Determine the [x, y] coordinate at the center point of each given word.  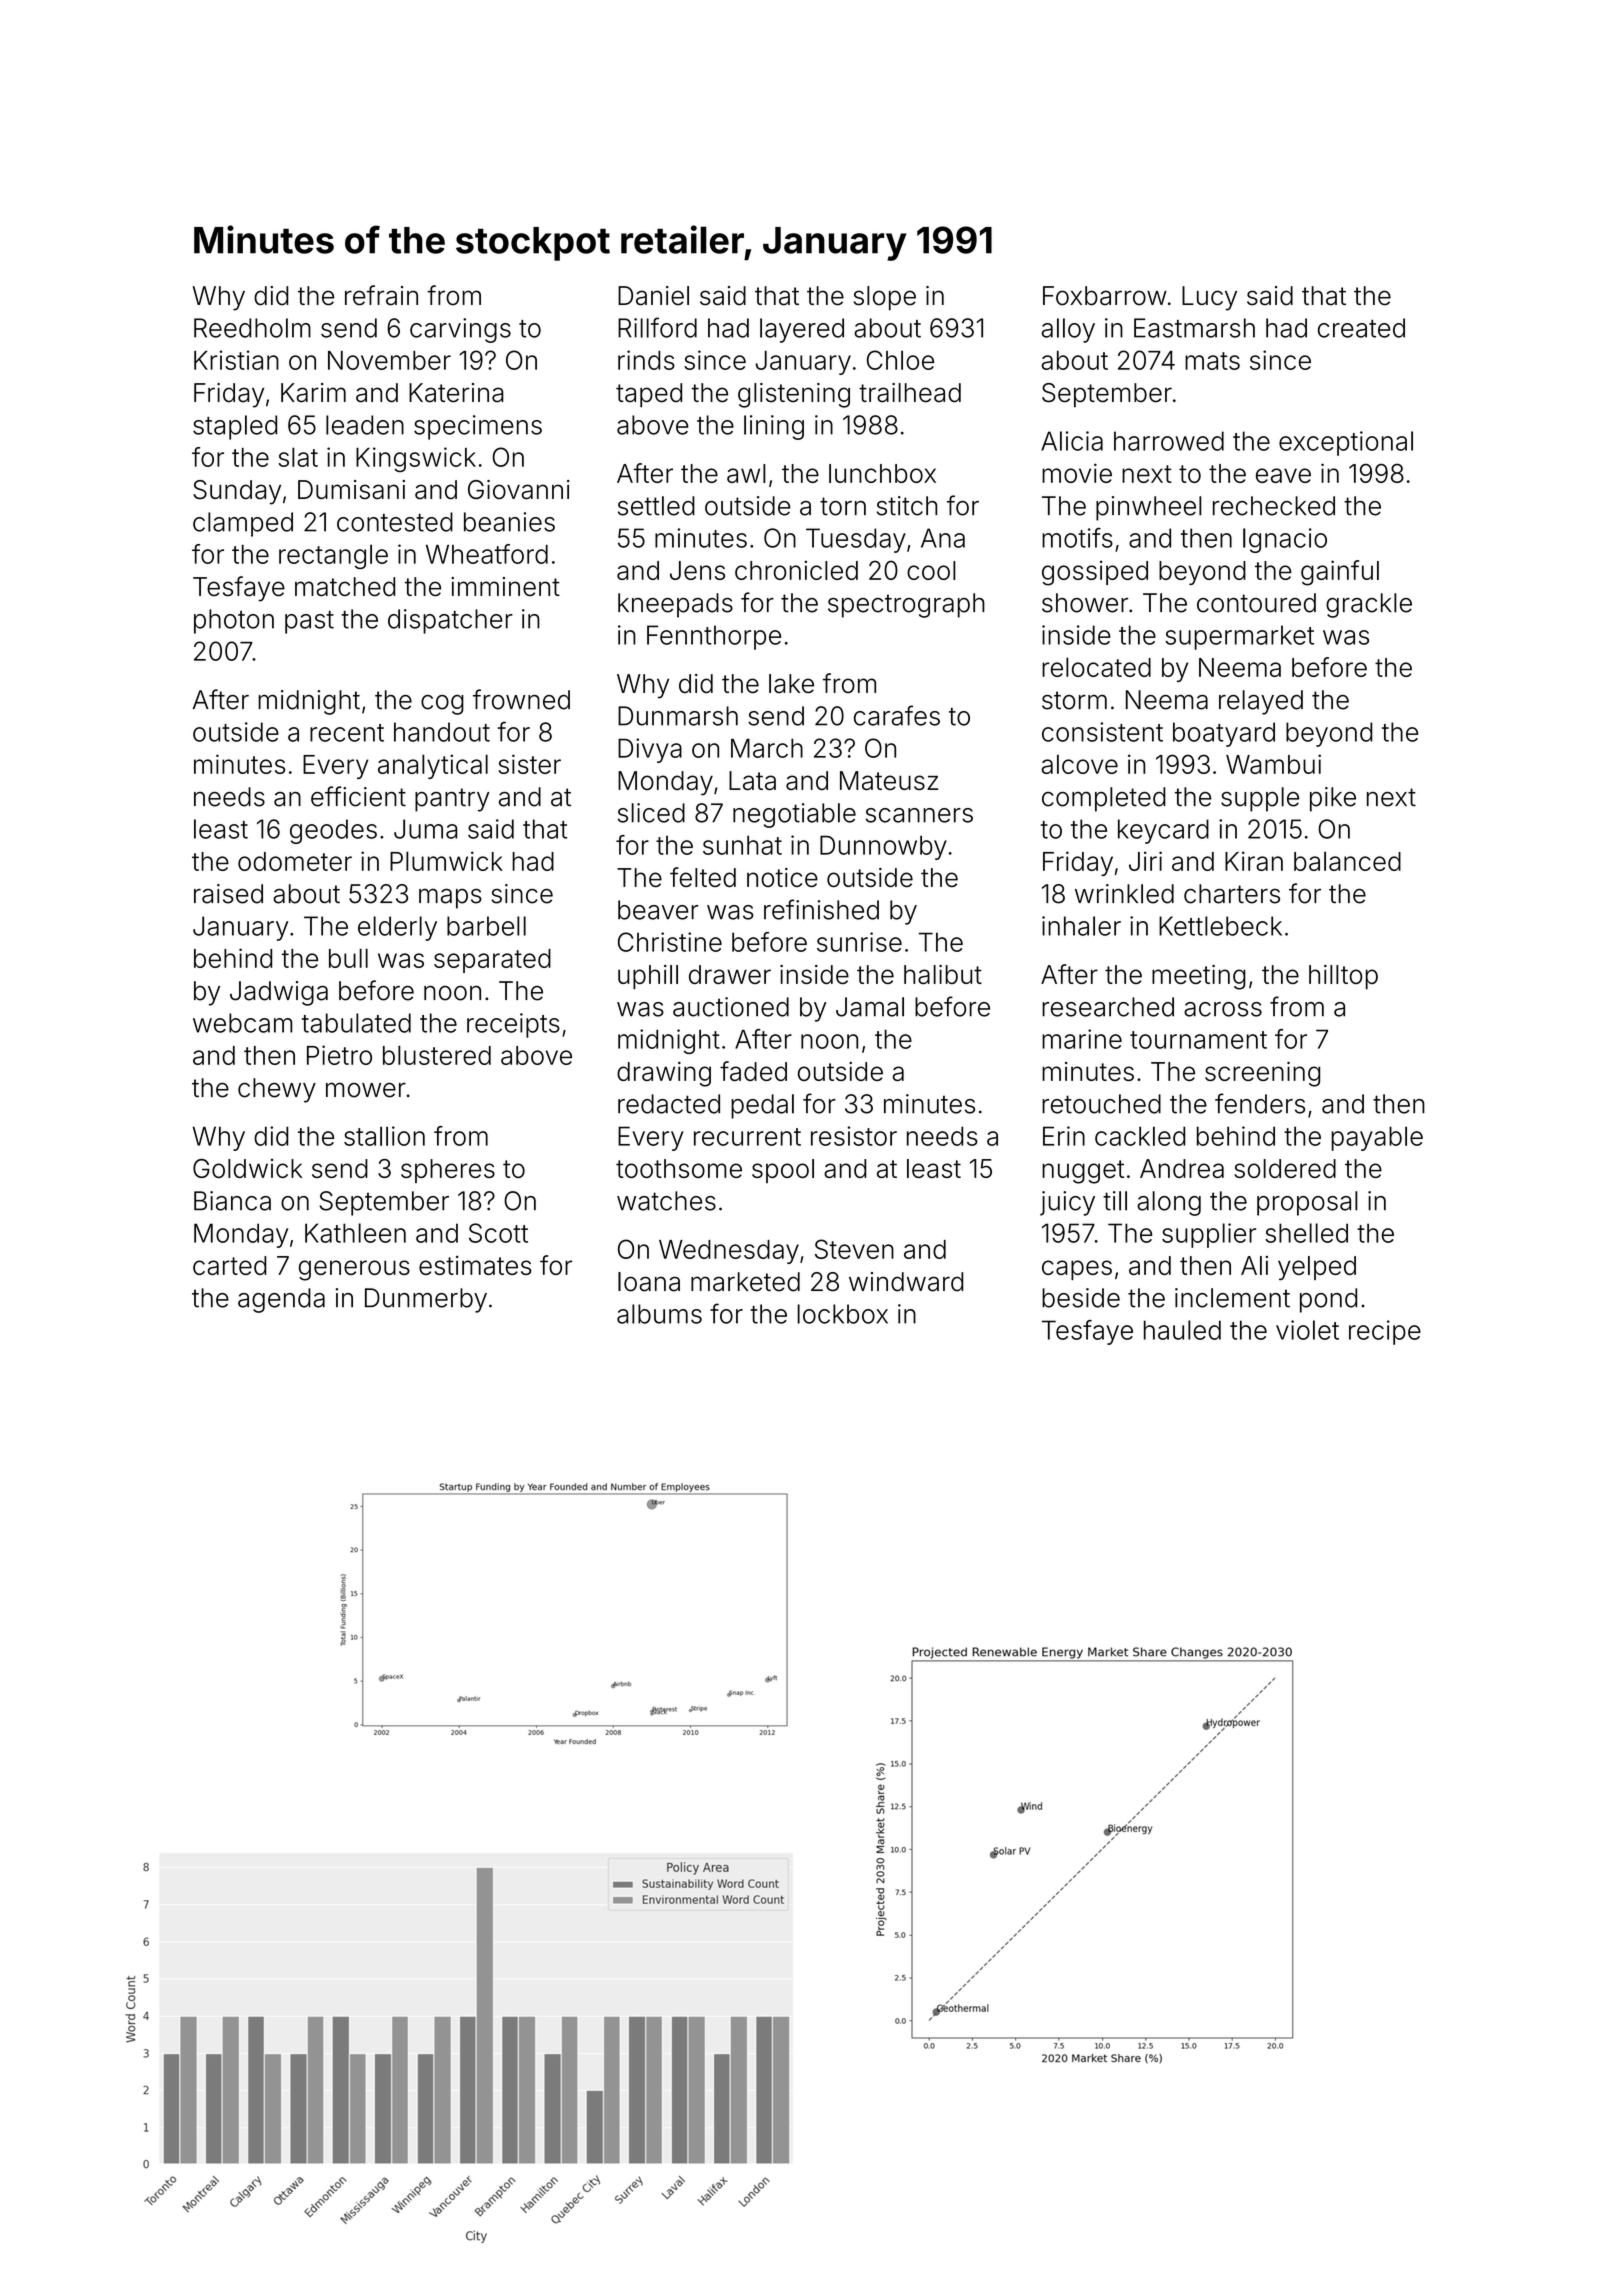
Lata [752, 780]
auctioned [731, 1007]
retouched [1101, 1104]
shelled [1306, 1233]
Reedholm [252, 328]
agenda [281, 1300]
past [309, 622]
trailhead [910, 393]
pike [1333, 799]
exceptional [1346, 443]
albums [659, 1314]
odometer [295, 861]
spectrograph [906, 605]
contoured [1256, 603]
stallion [384, 1136]
